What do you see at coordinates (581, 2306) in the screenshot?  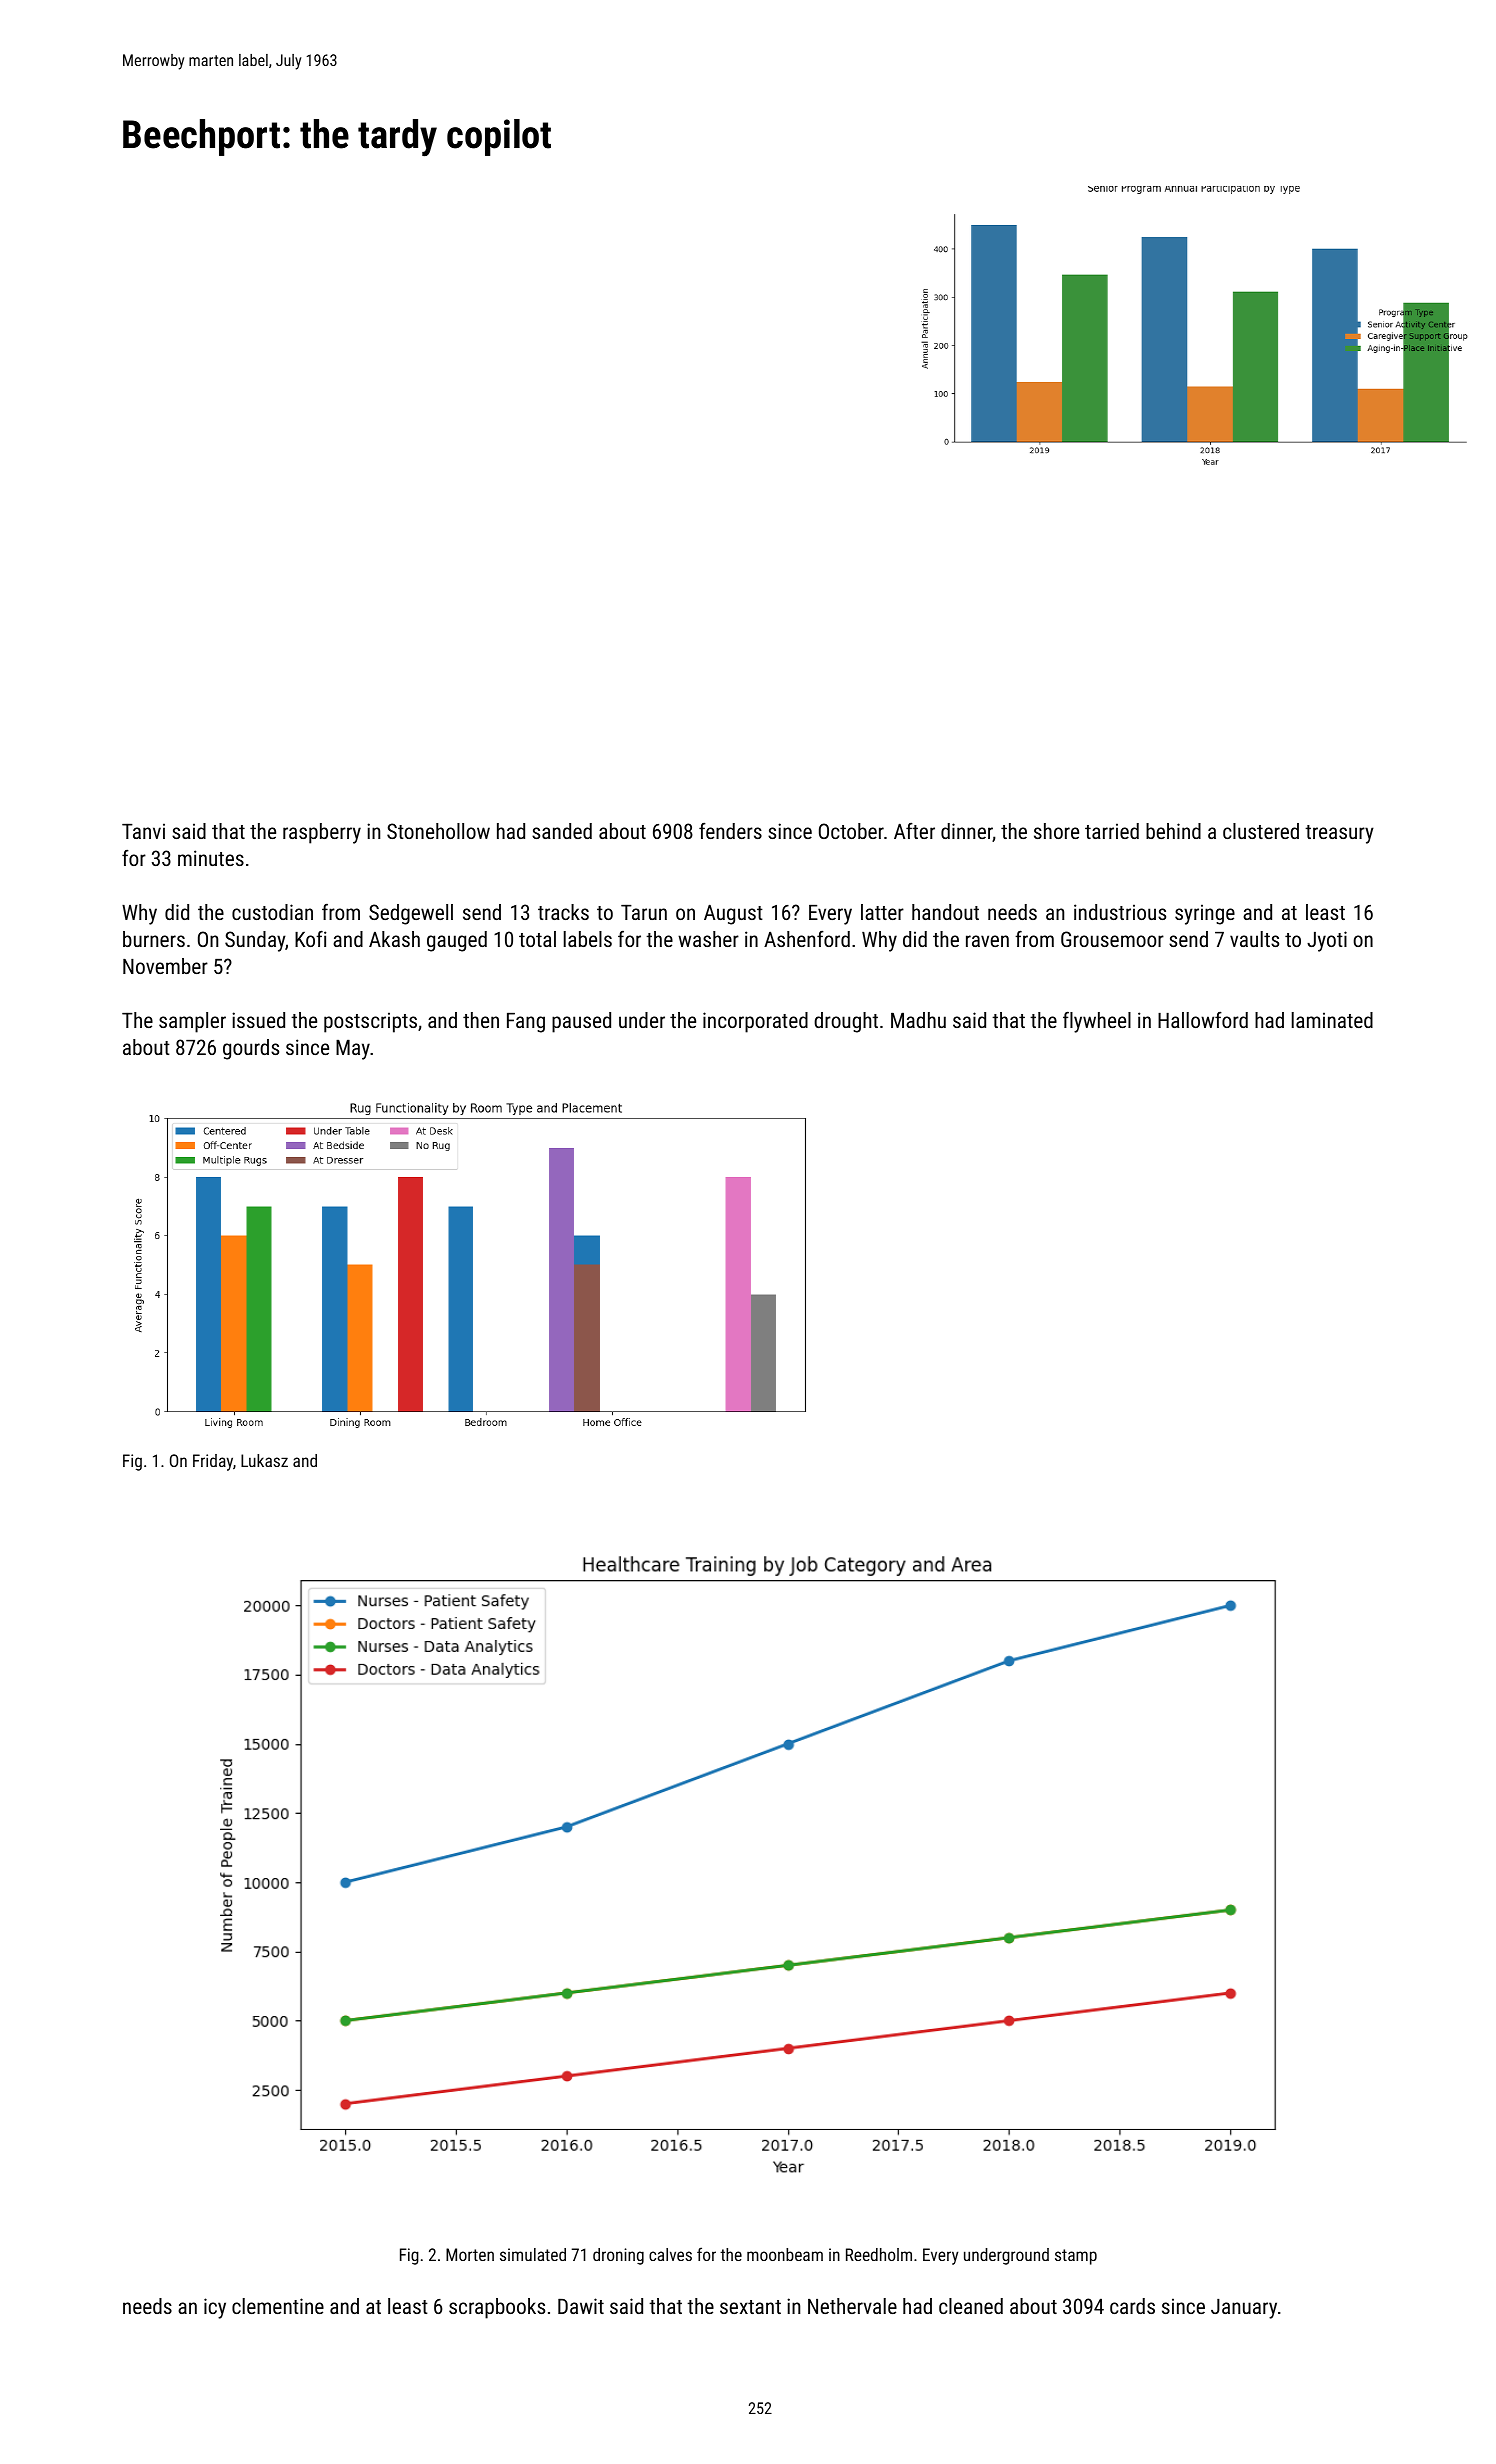 I see `Dawit` at bounding box center [581, 2306].
